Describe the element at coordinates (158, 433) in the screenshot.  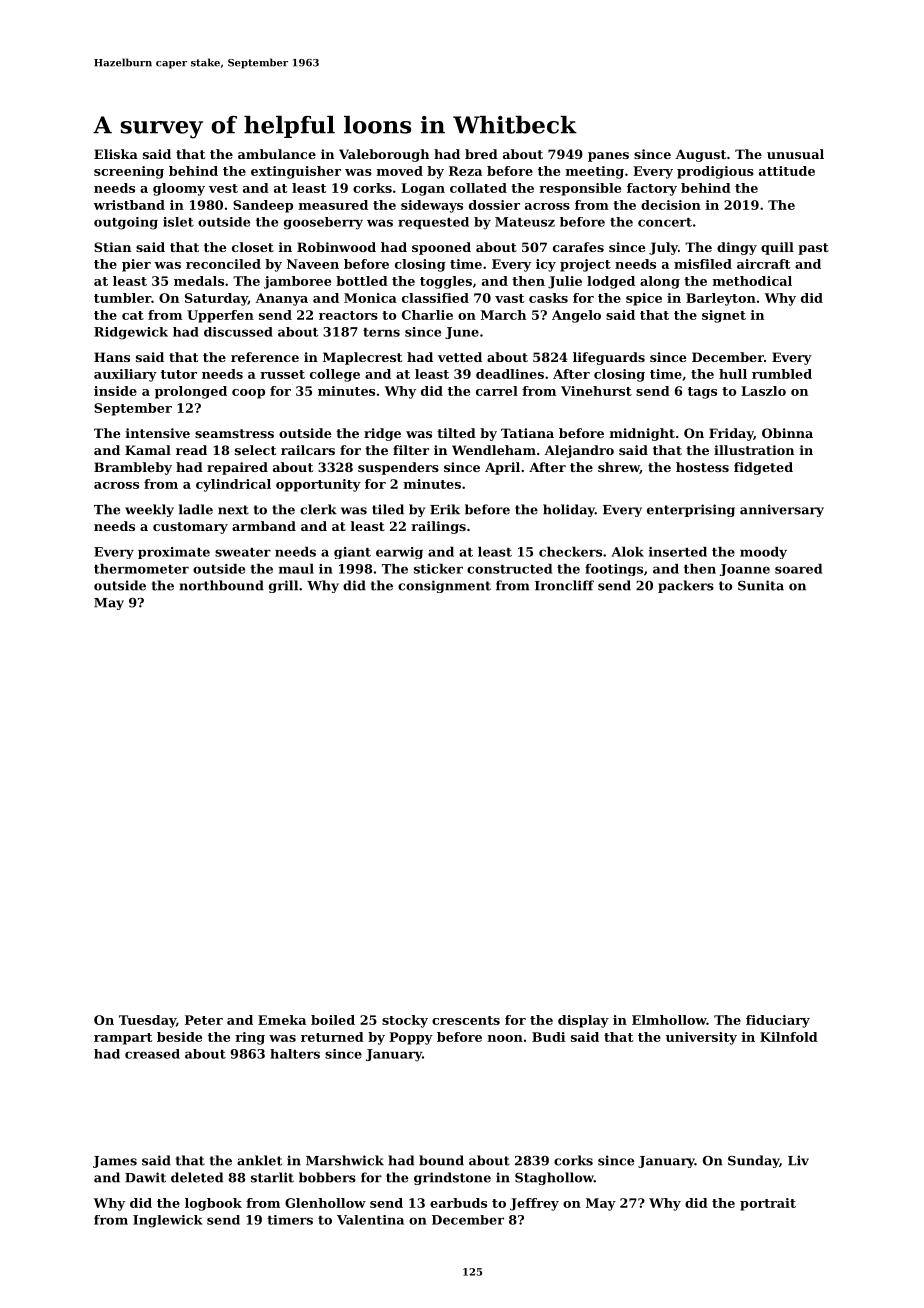
I see `intensive` at that location.
